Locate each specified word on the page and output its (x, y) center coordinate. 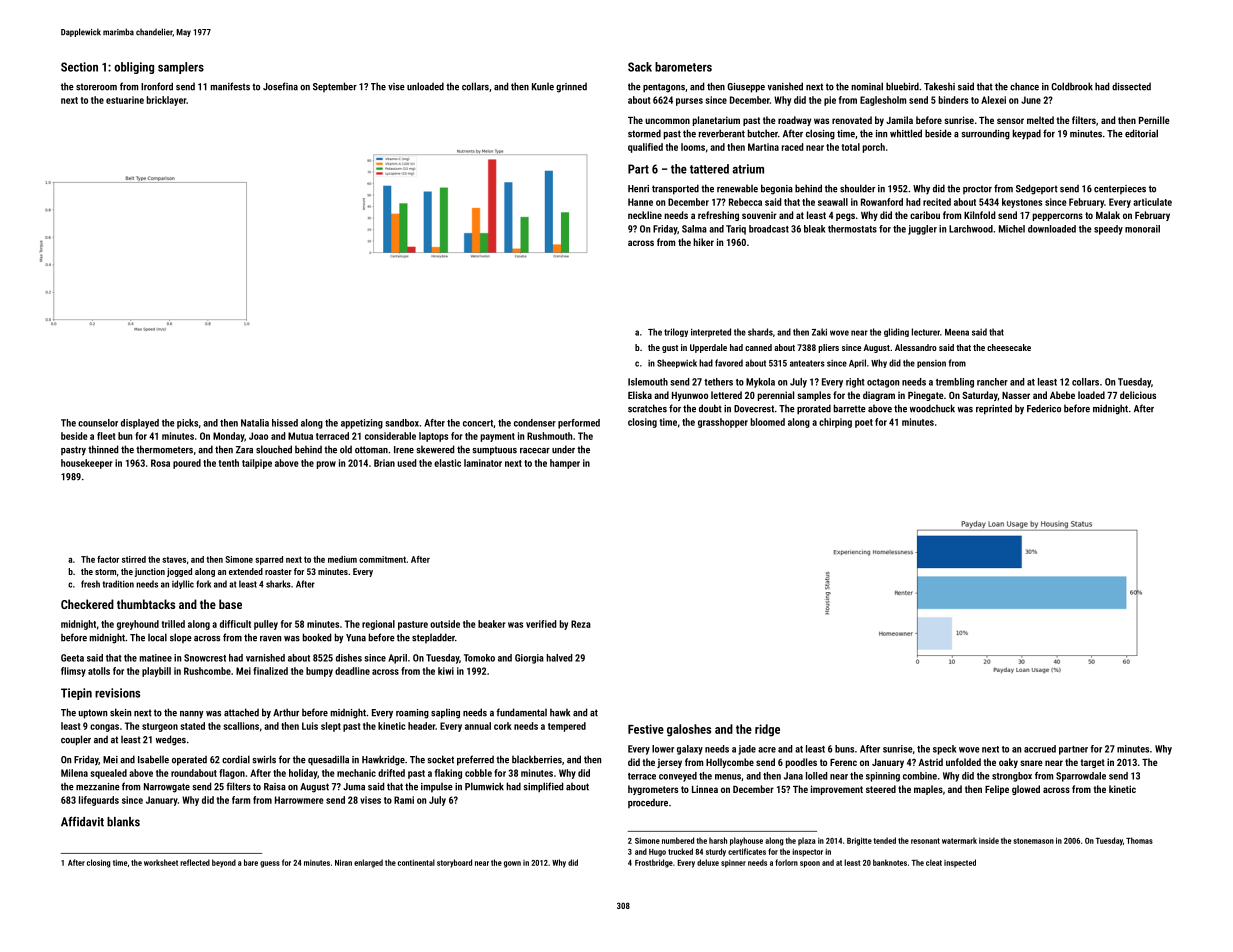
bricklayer (166, 101)
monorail (1142, 229)
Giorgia (529, 659)
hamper (565, 464)
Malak (1108, 215)
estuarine (125, 100)
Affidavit (82, 821)
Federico (1044, 408)
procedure (648, 803)
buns (844, 749)
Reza (581, 624)
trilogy (676, 332)
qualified (645, 148)
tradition (118, 584)
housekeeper (87, 464)
